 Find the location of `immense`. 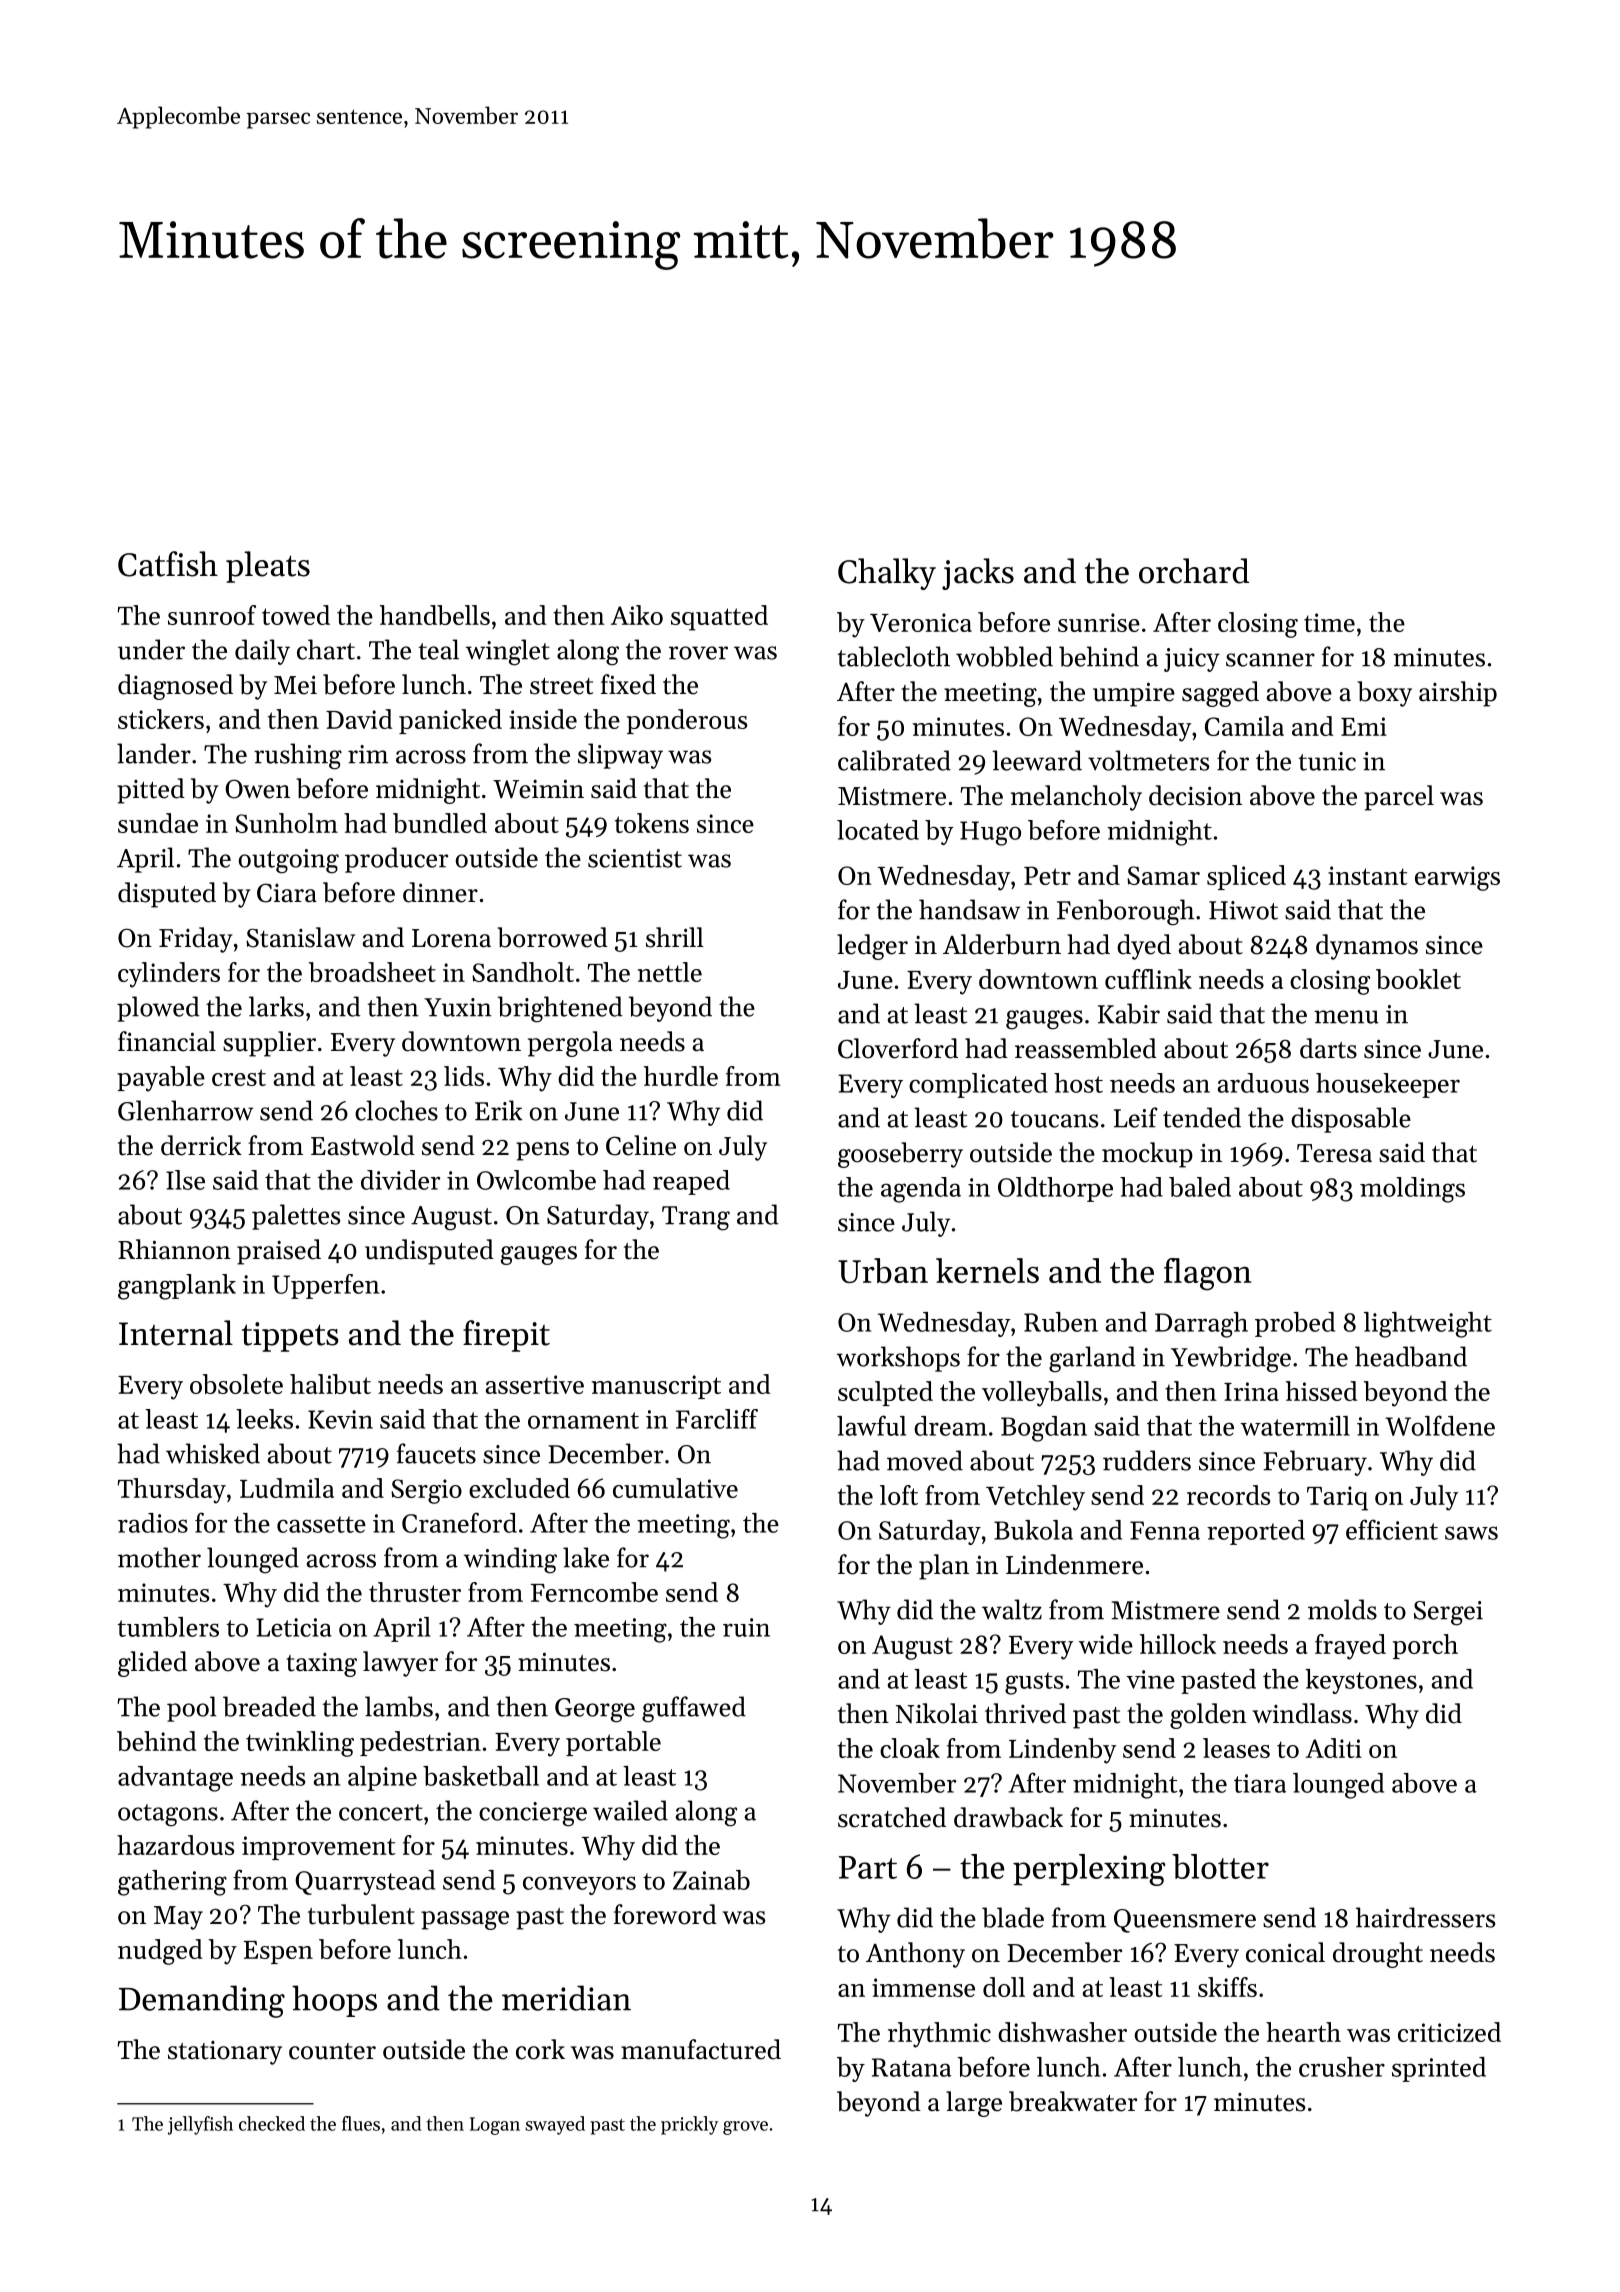

immense is located at coordinates (923, 1987).
